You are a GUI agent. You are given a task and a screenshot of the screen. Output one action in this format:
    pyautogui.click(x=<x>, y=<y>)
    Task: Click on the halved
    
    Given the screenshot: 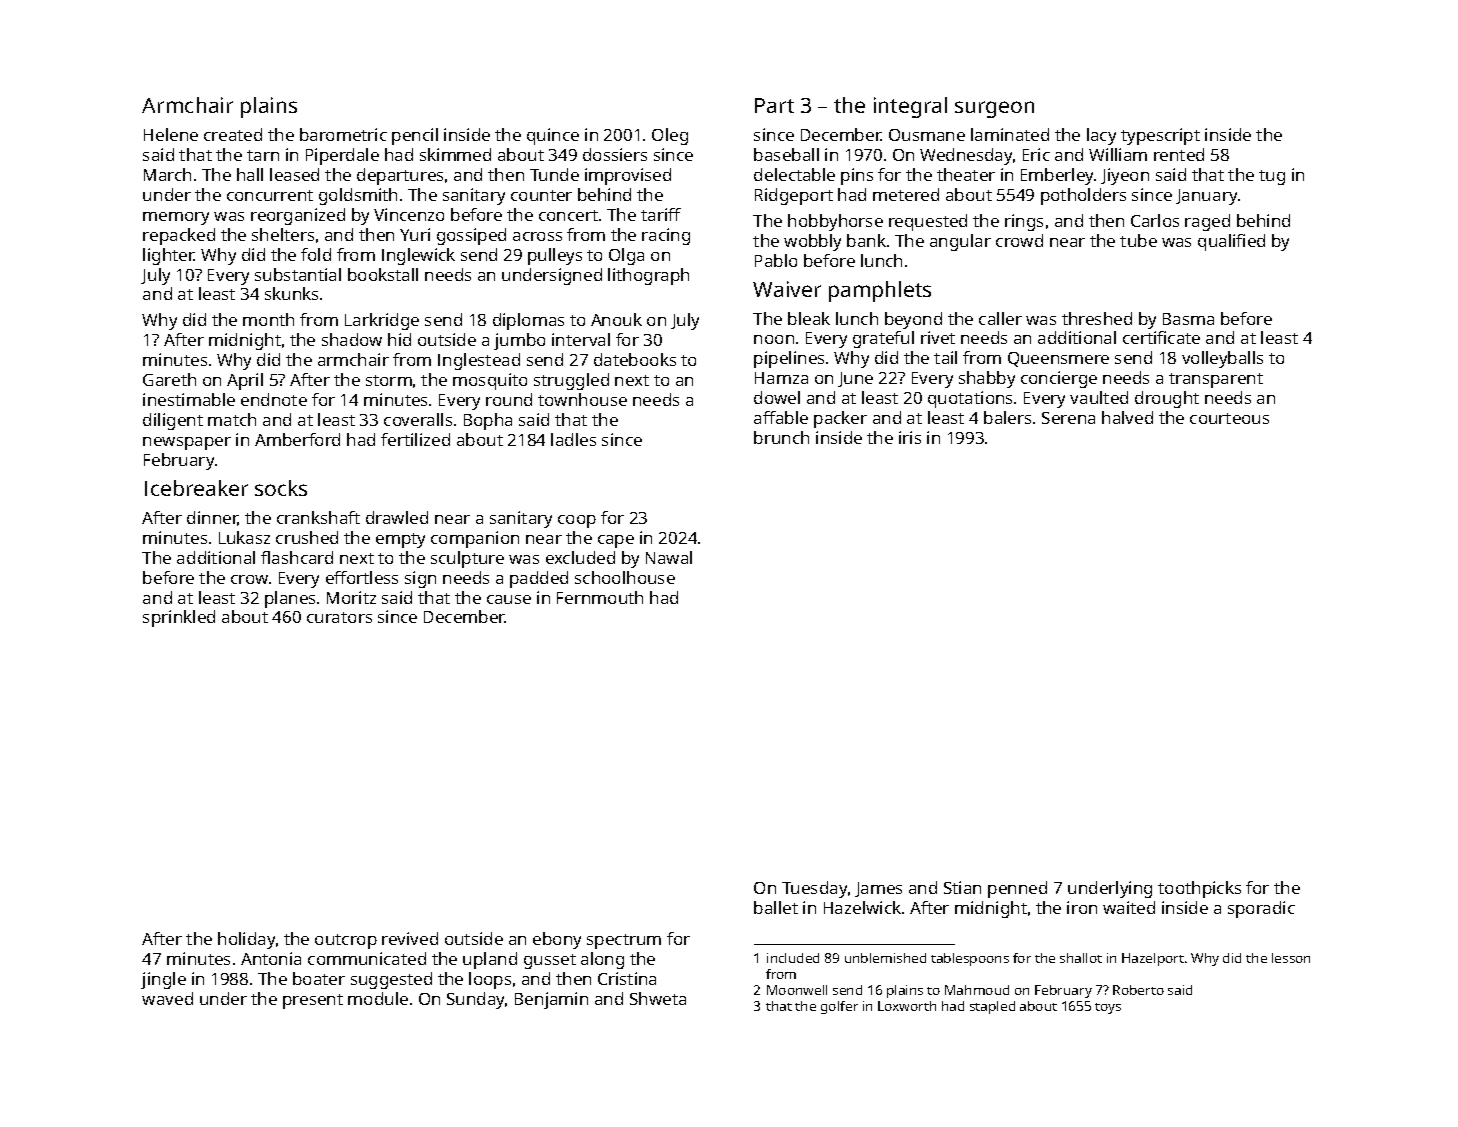 What is the action you would take?
    pyautogui.click(x=1127, y=417)
